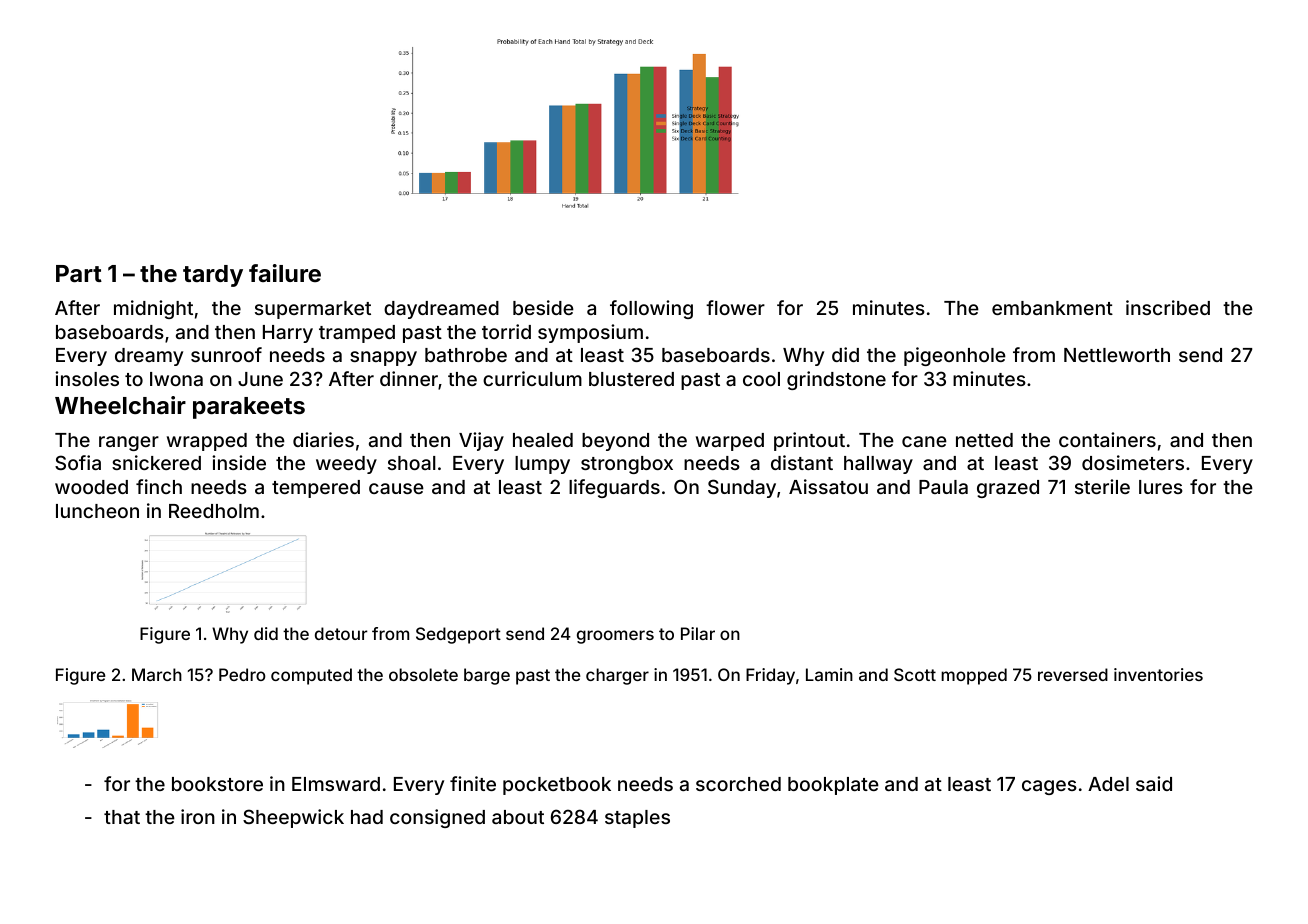  What do you see at coordinates (761, 379) in the screenshot?
I see `cool` at bounding box center [761, 379].
